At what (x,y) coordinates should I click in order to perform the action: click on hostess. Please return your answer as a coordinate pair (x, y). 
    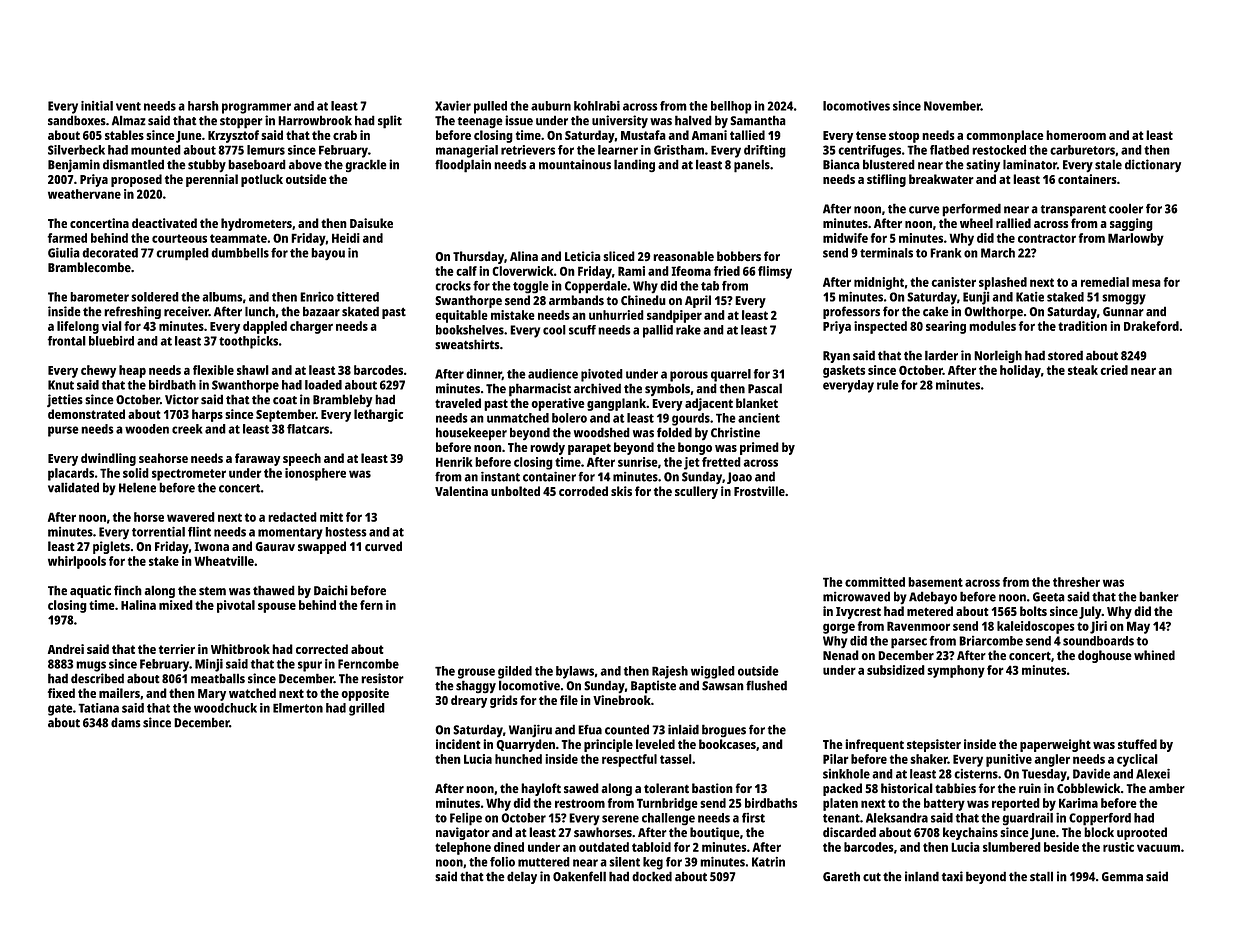
    Looking at the image, I should click on (346, 532).
